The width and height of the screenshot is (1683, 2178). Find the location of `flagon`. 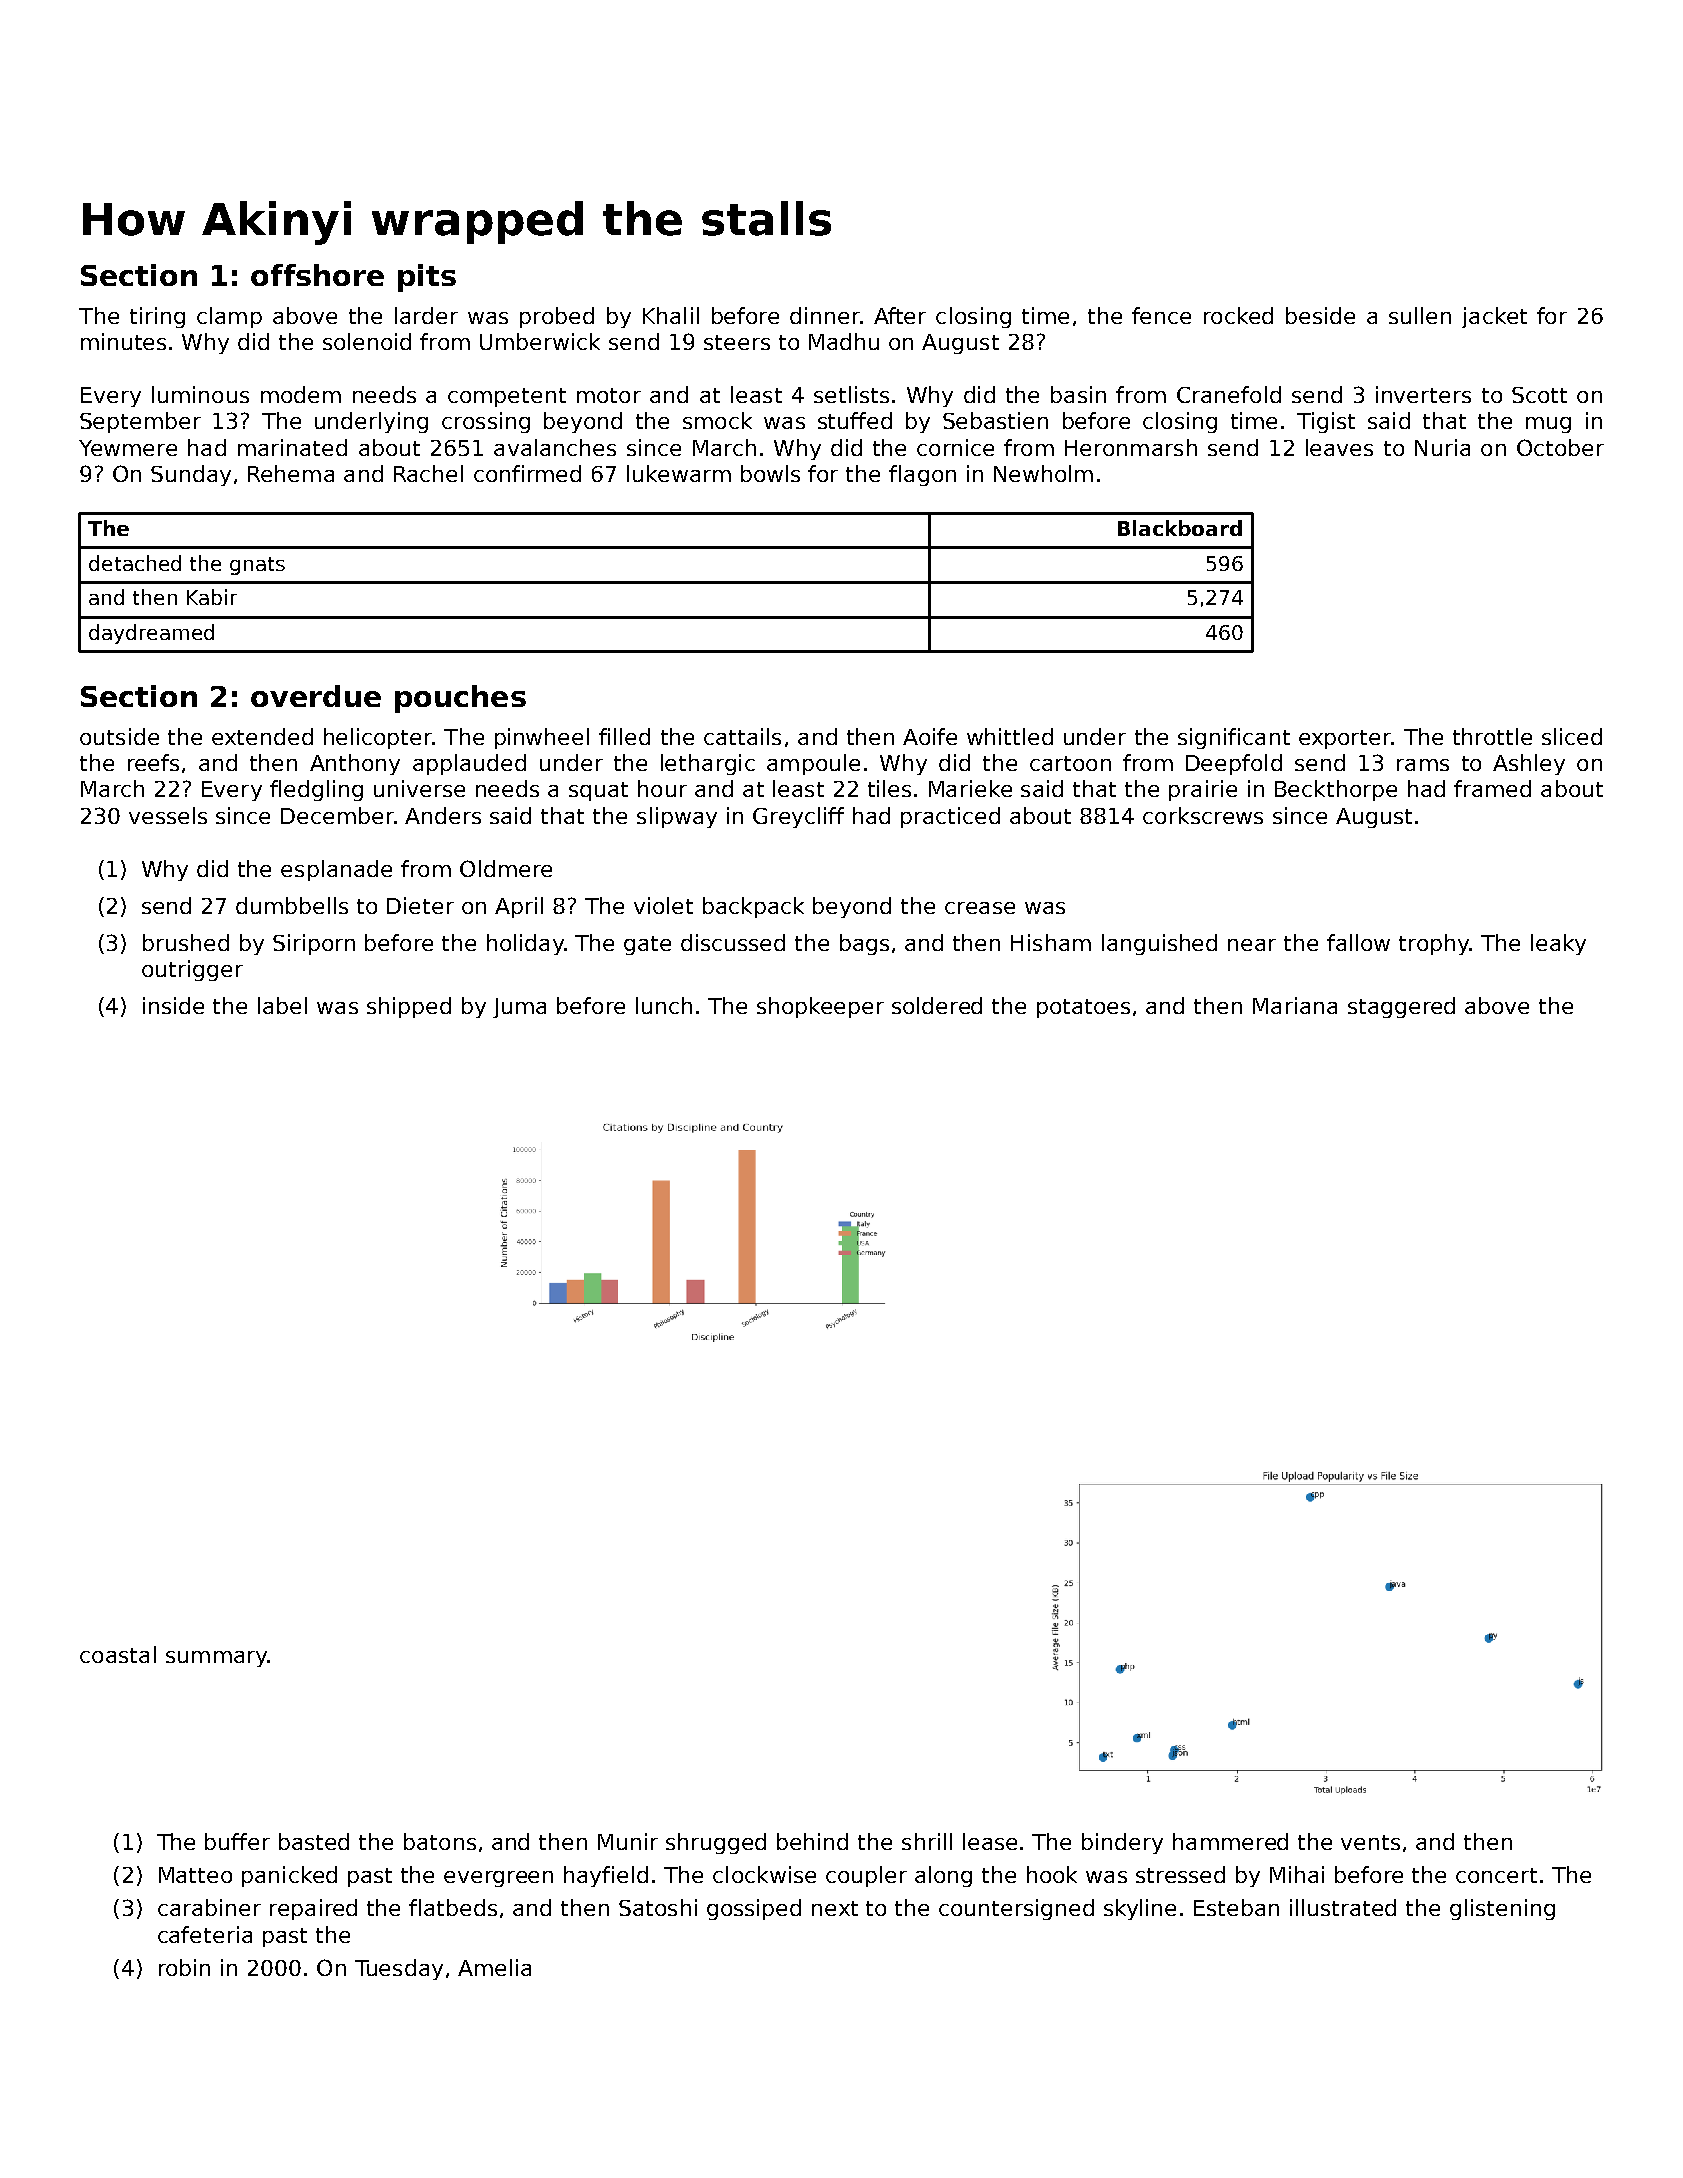

flagon is located at coordinates (922, 475).
